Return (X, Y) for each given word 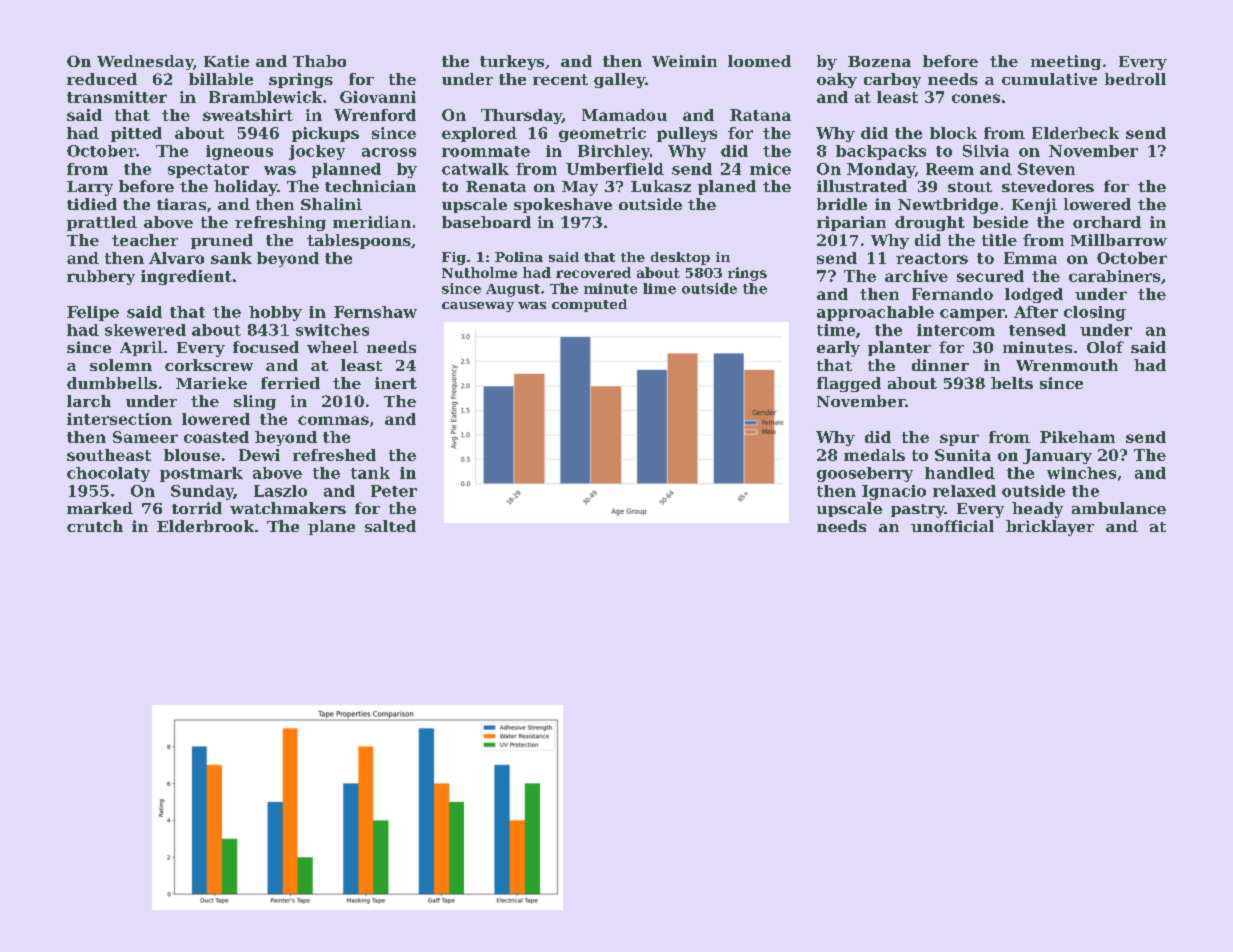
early (838, 349)
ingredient (186, 277)
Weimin (684, 61)
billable (221, 79)
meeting (1066, 62)
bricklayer (1050, 528)
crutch (95, 526)
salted (390, 526)
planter (899, 348)
